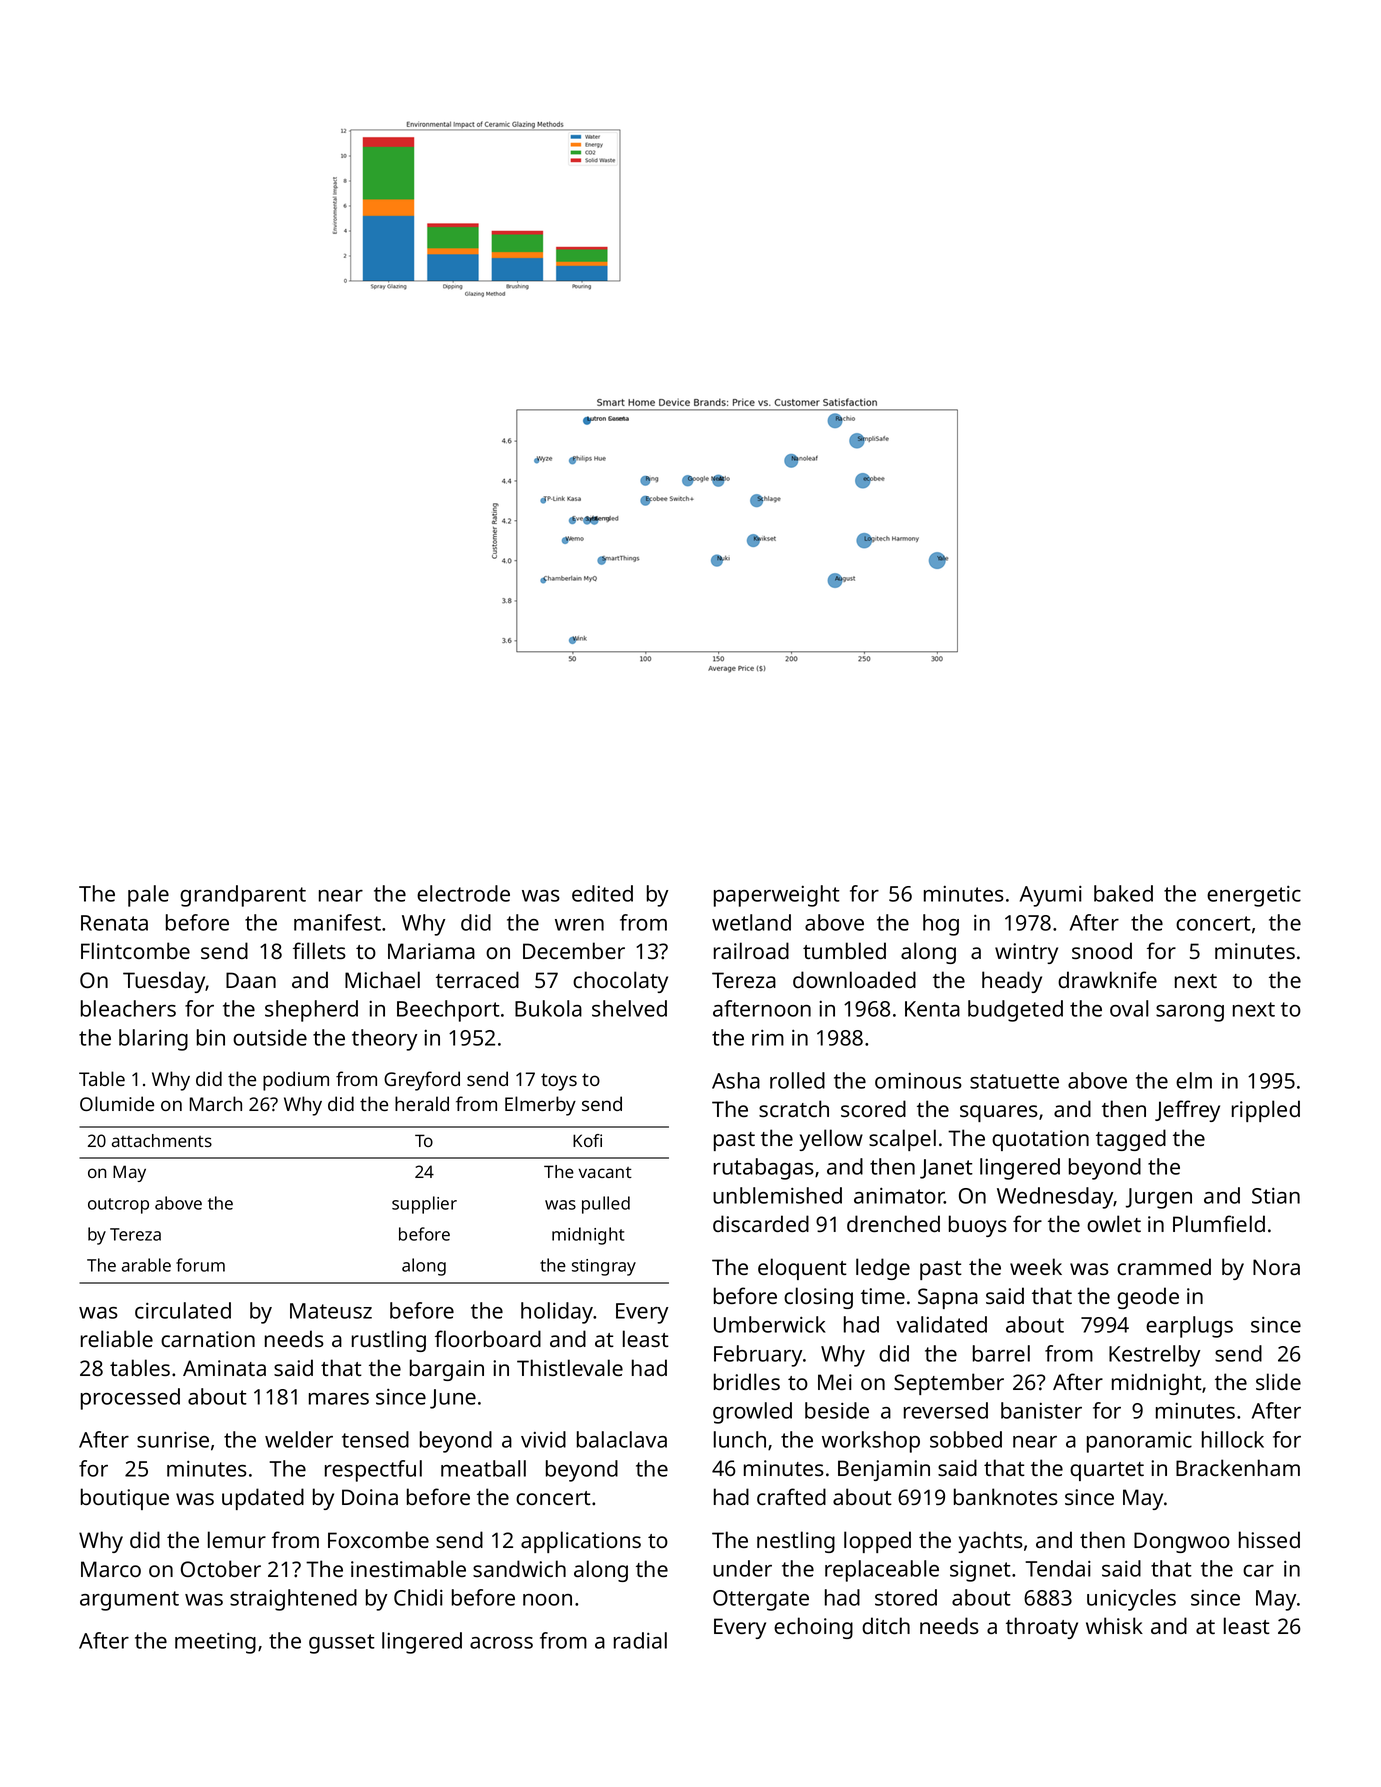 The height and width of the page is (1787, 1381). I want to click on electrode, so click(463, 893).
